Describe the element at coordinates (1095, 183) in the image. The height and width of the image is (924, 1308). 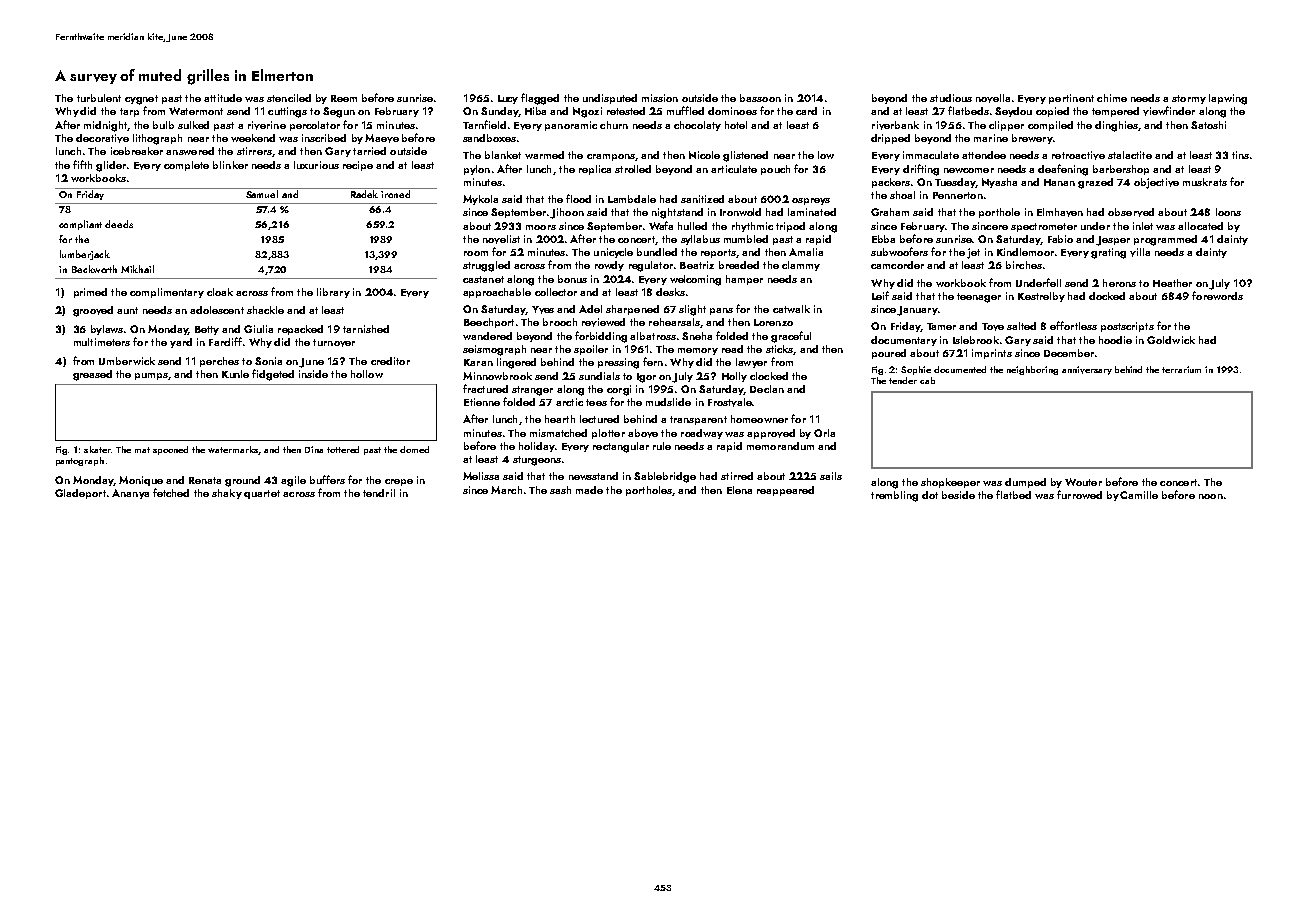
I see `grazed` at that location.
